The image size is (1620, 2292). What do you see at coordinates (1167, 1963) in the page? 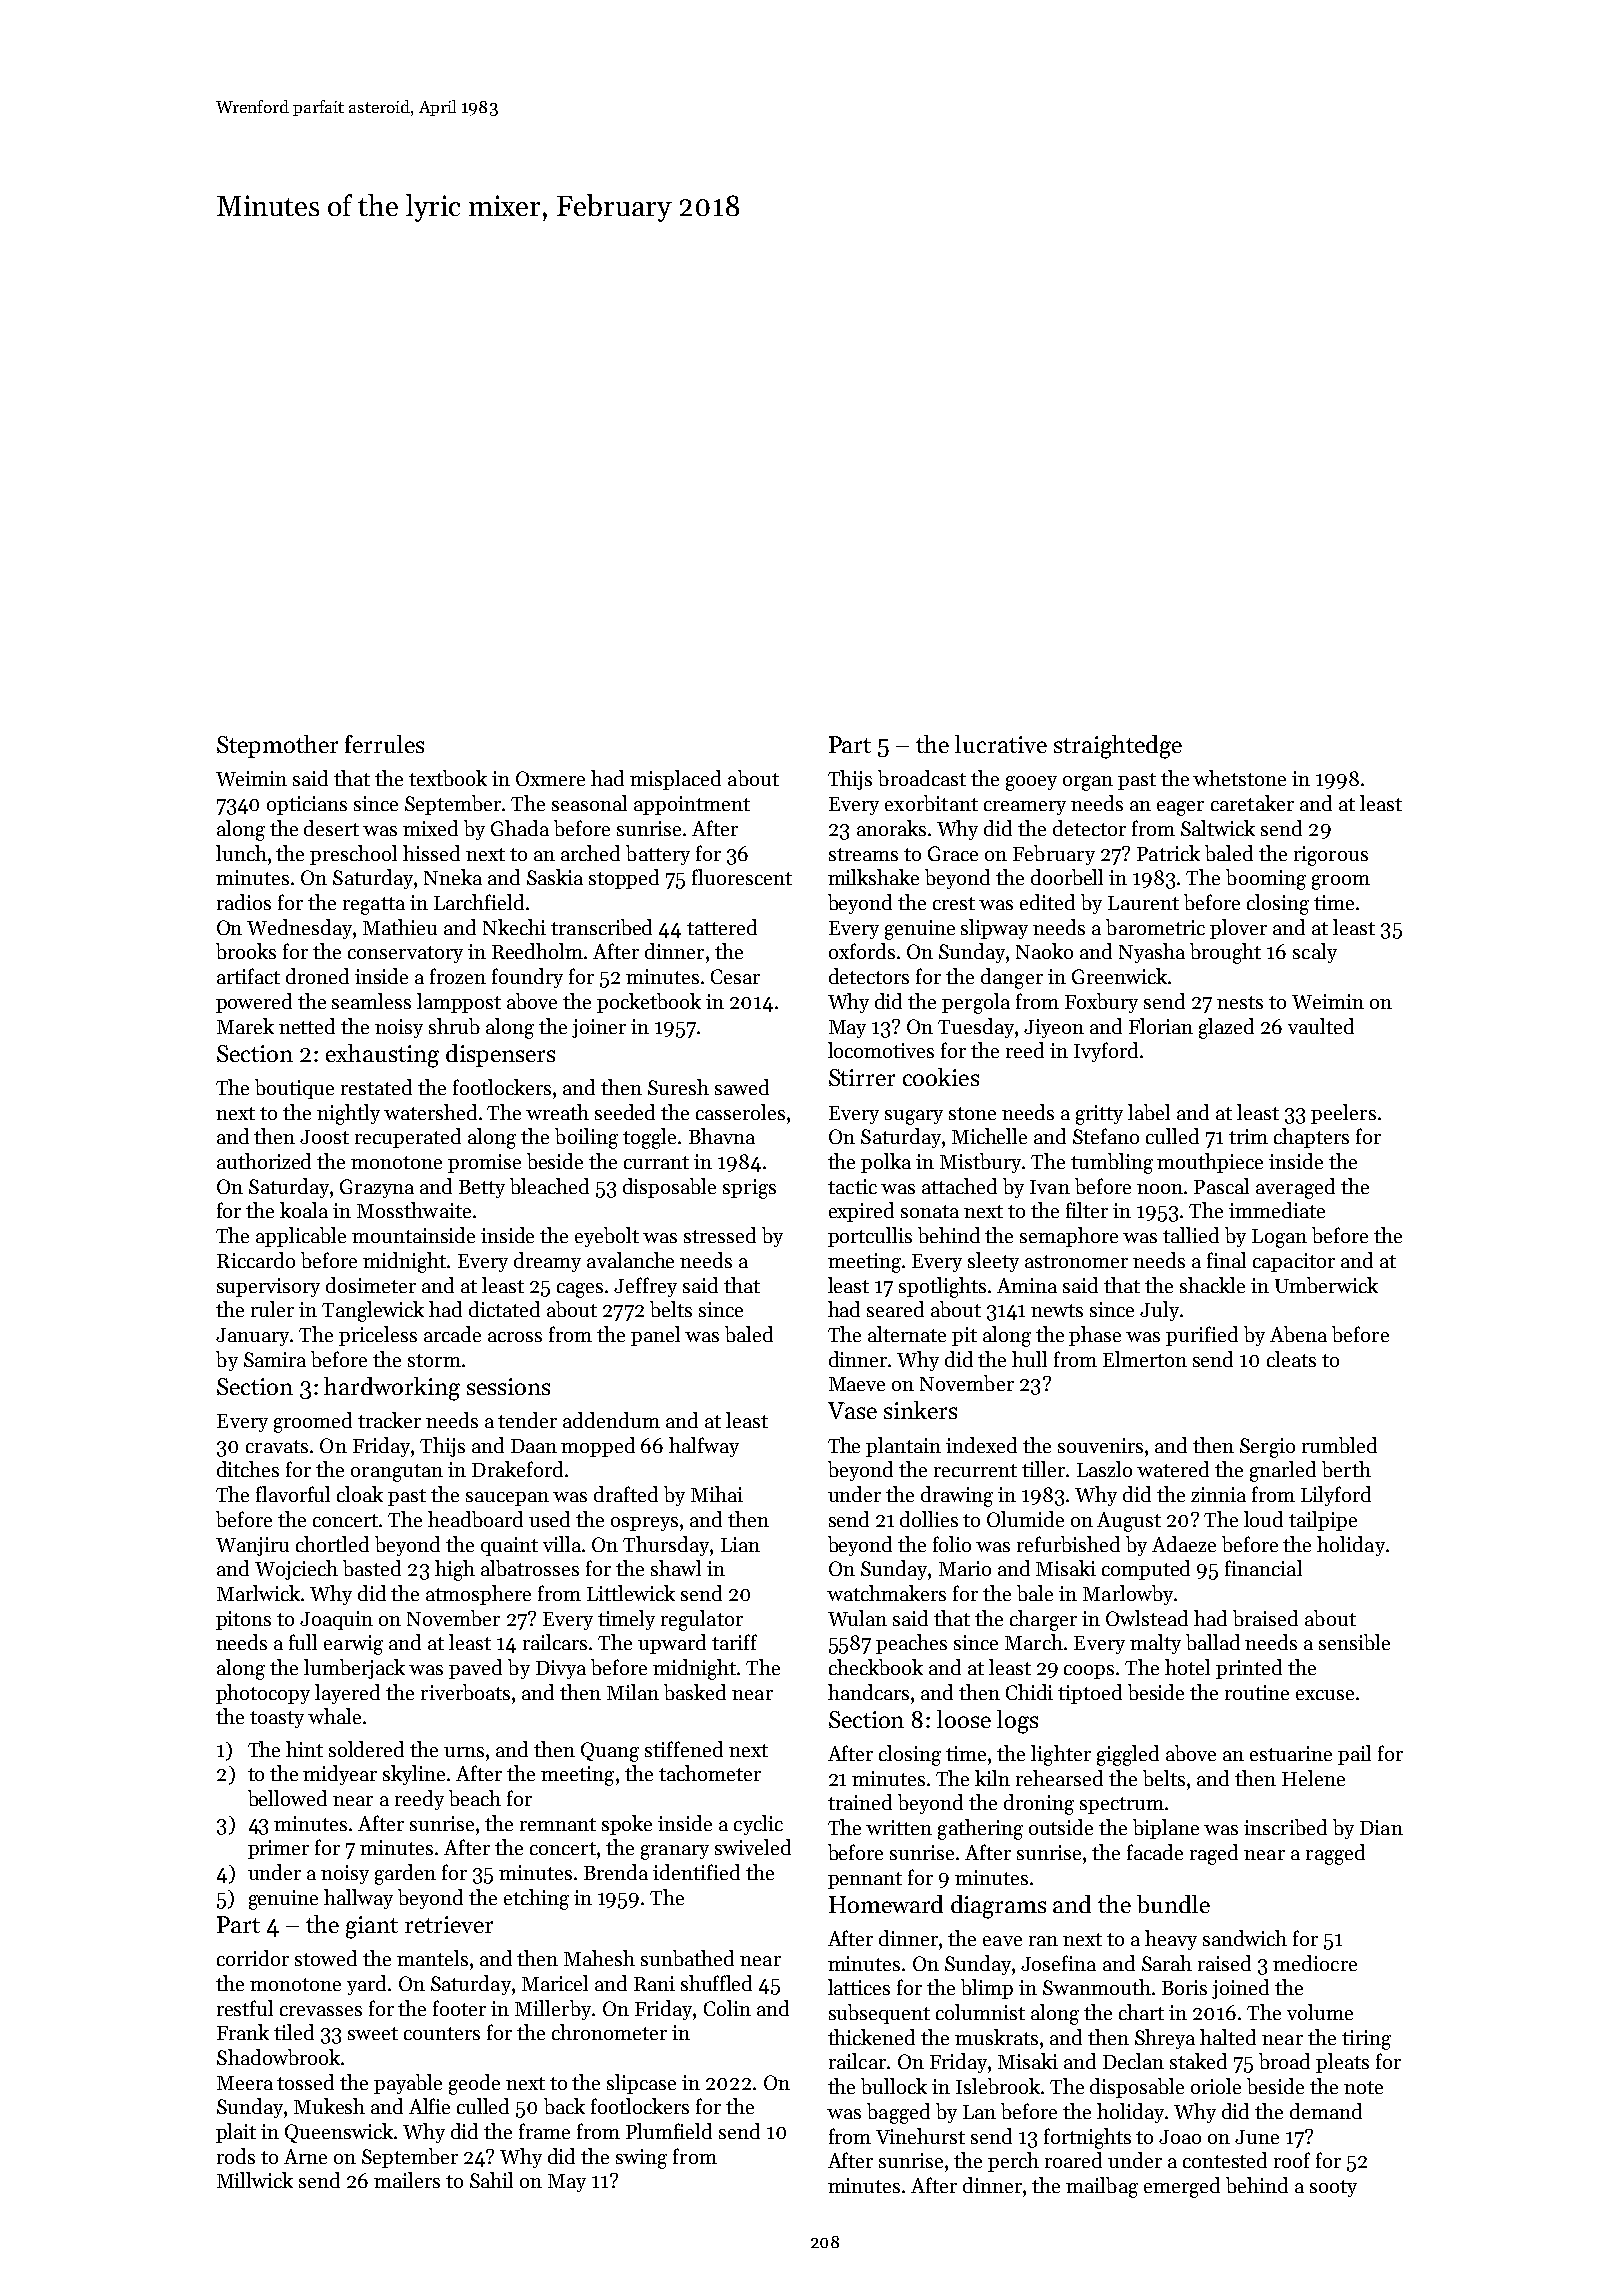
I see `Sarah` at bounding box center [1167, 1963].
